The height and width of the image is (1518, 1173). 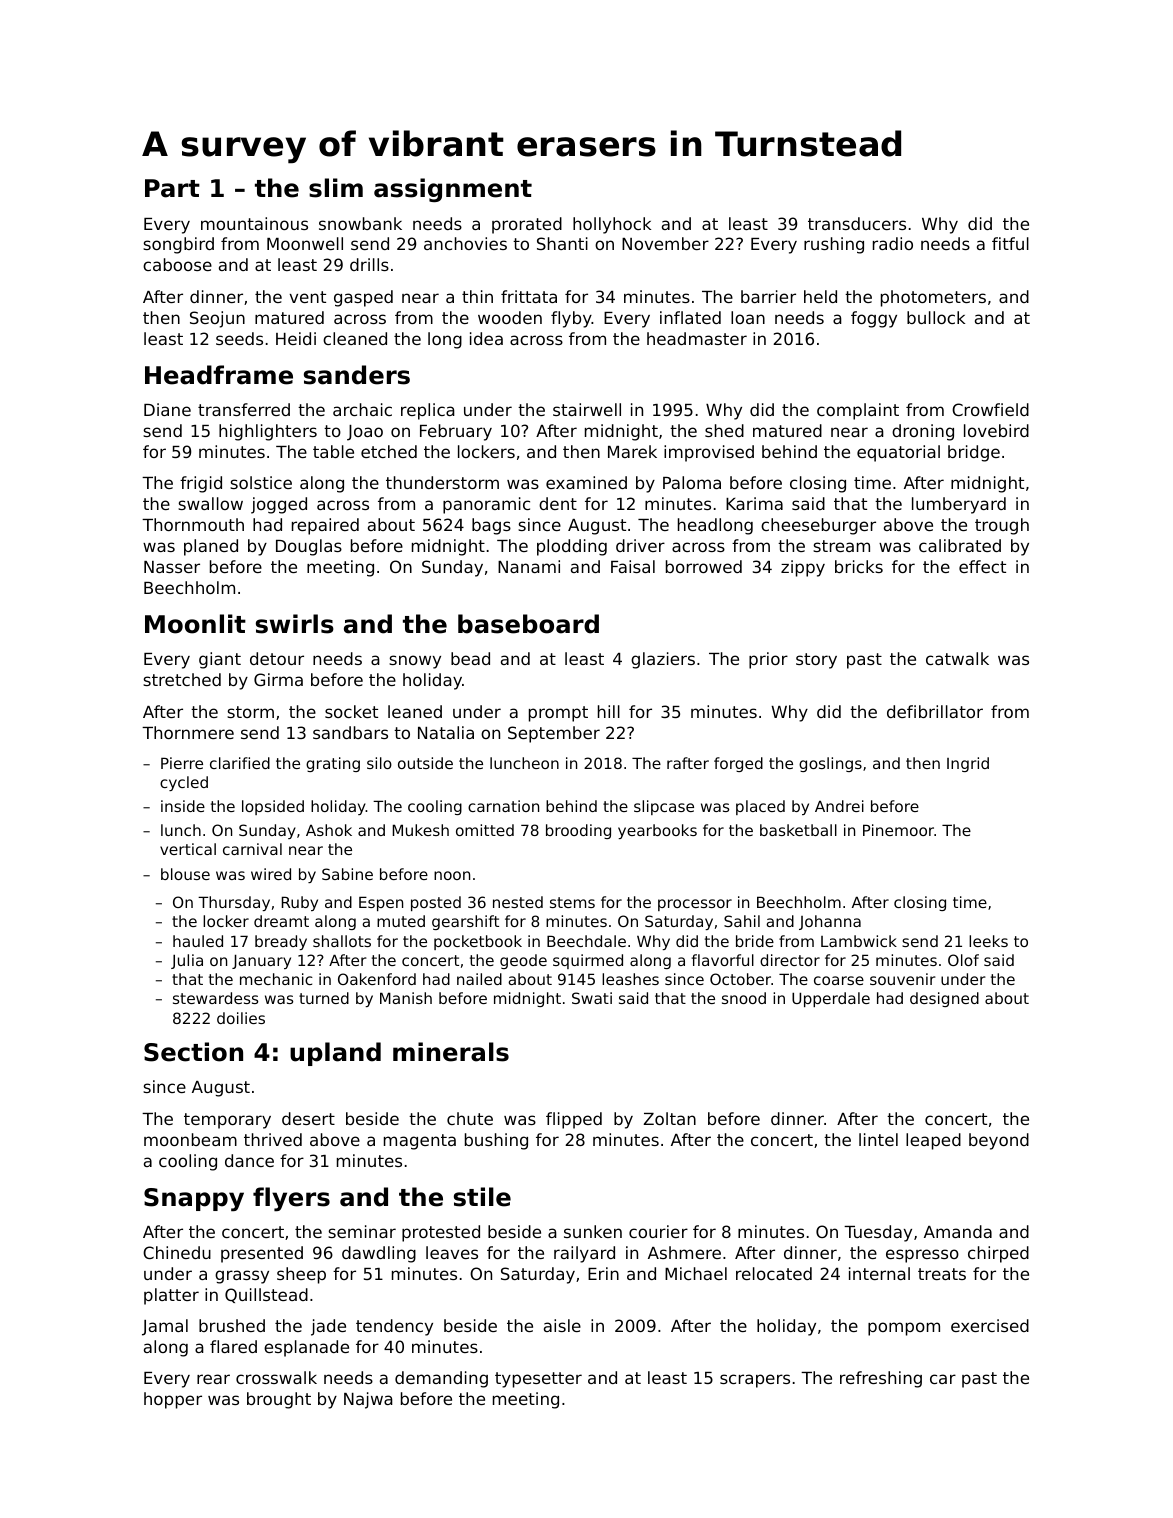 What do you see at coordinates (360, 223) in the image?
I see `snowbank` at bounding box center [360, 223].
